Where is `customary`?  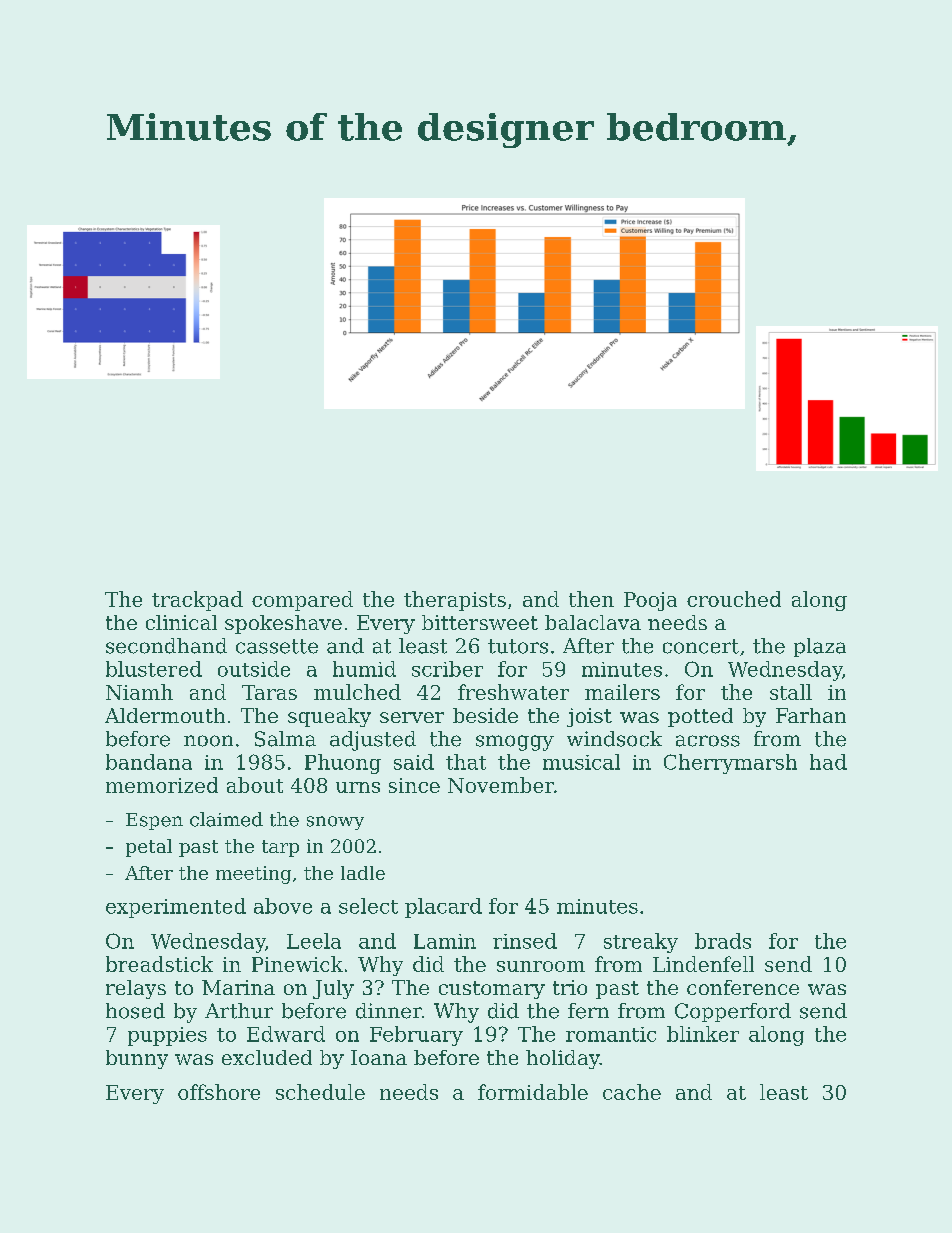 customary is located at coordinates (492, 990).
